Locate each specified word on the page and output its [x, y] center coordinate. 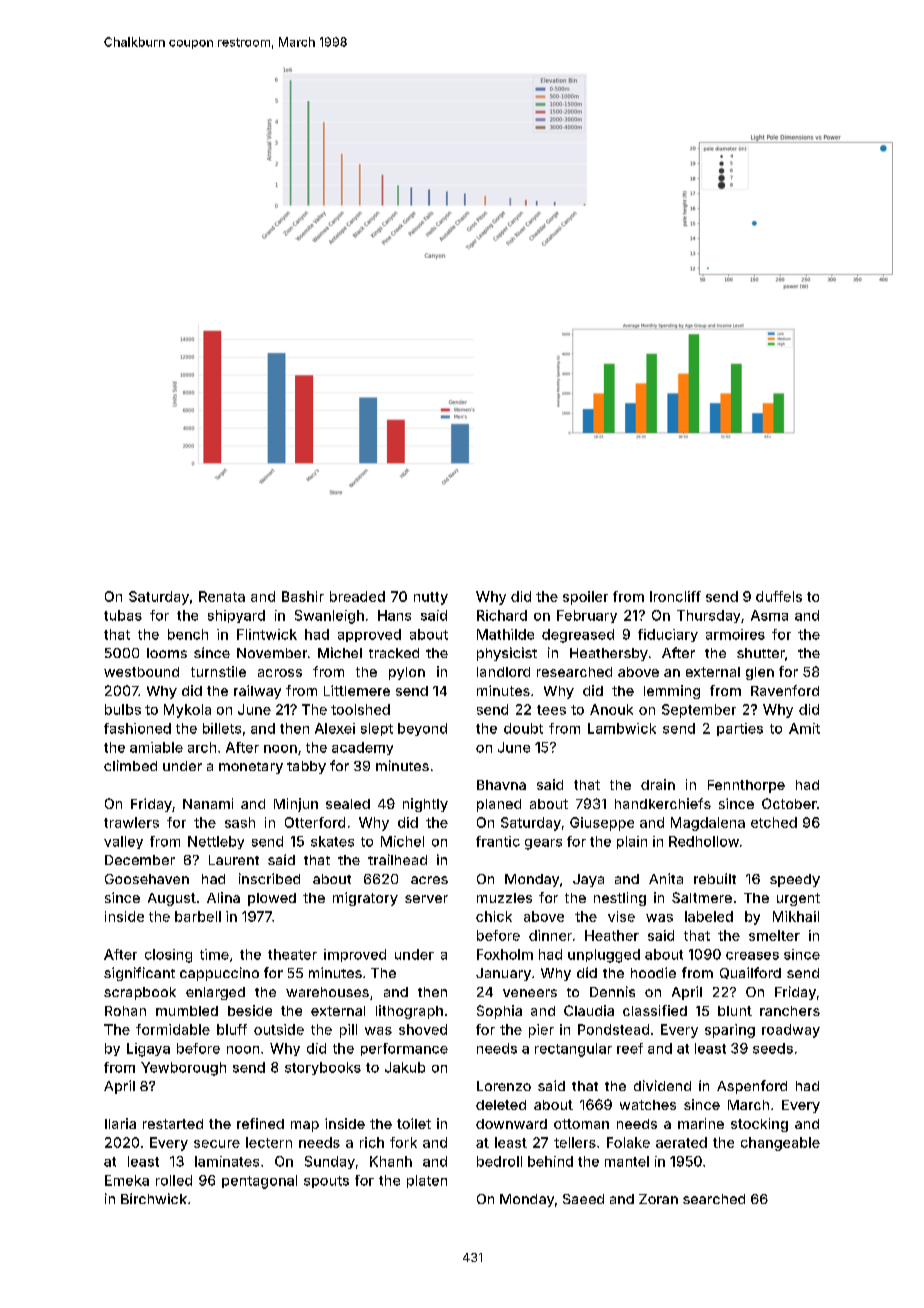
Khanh [391, 1161]
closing [168, 956]
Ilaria [120, 1123]
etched [774, 822]
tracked [394, 653]
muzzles [504, 898]
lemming [672, 692]
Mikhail [796, 916]
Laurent [234, 860]
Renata [222, 596]
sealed [348, 804]
